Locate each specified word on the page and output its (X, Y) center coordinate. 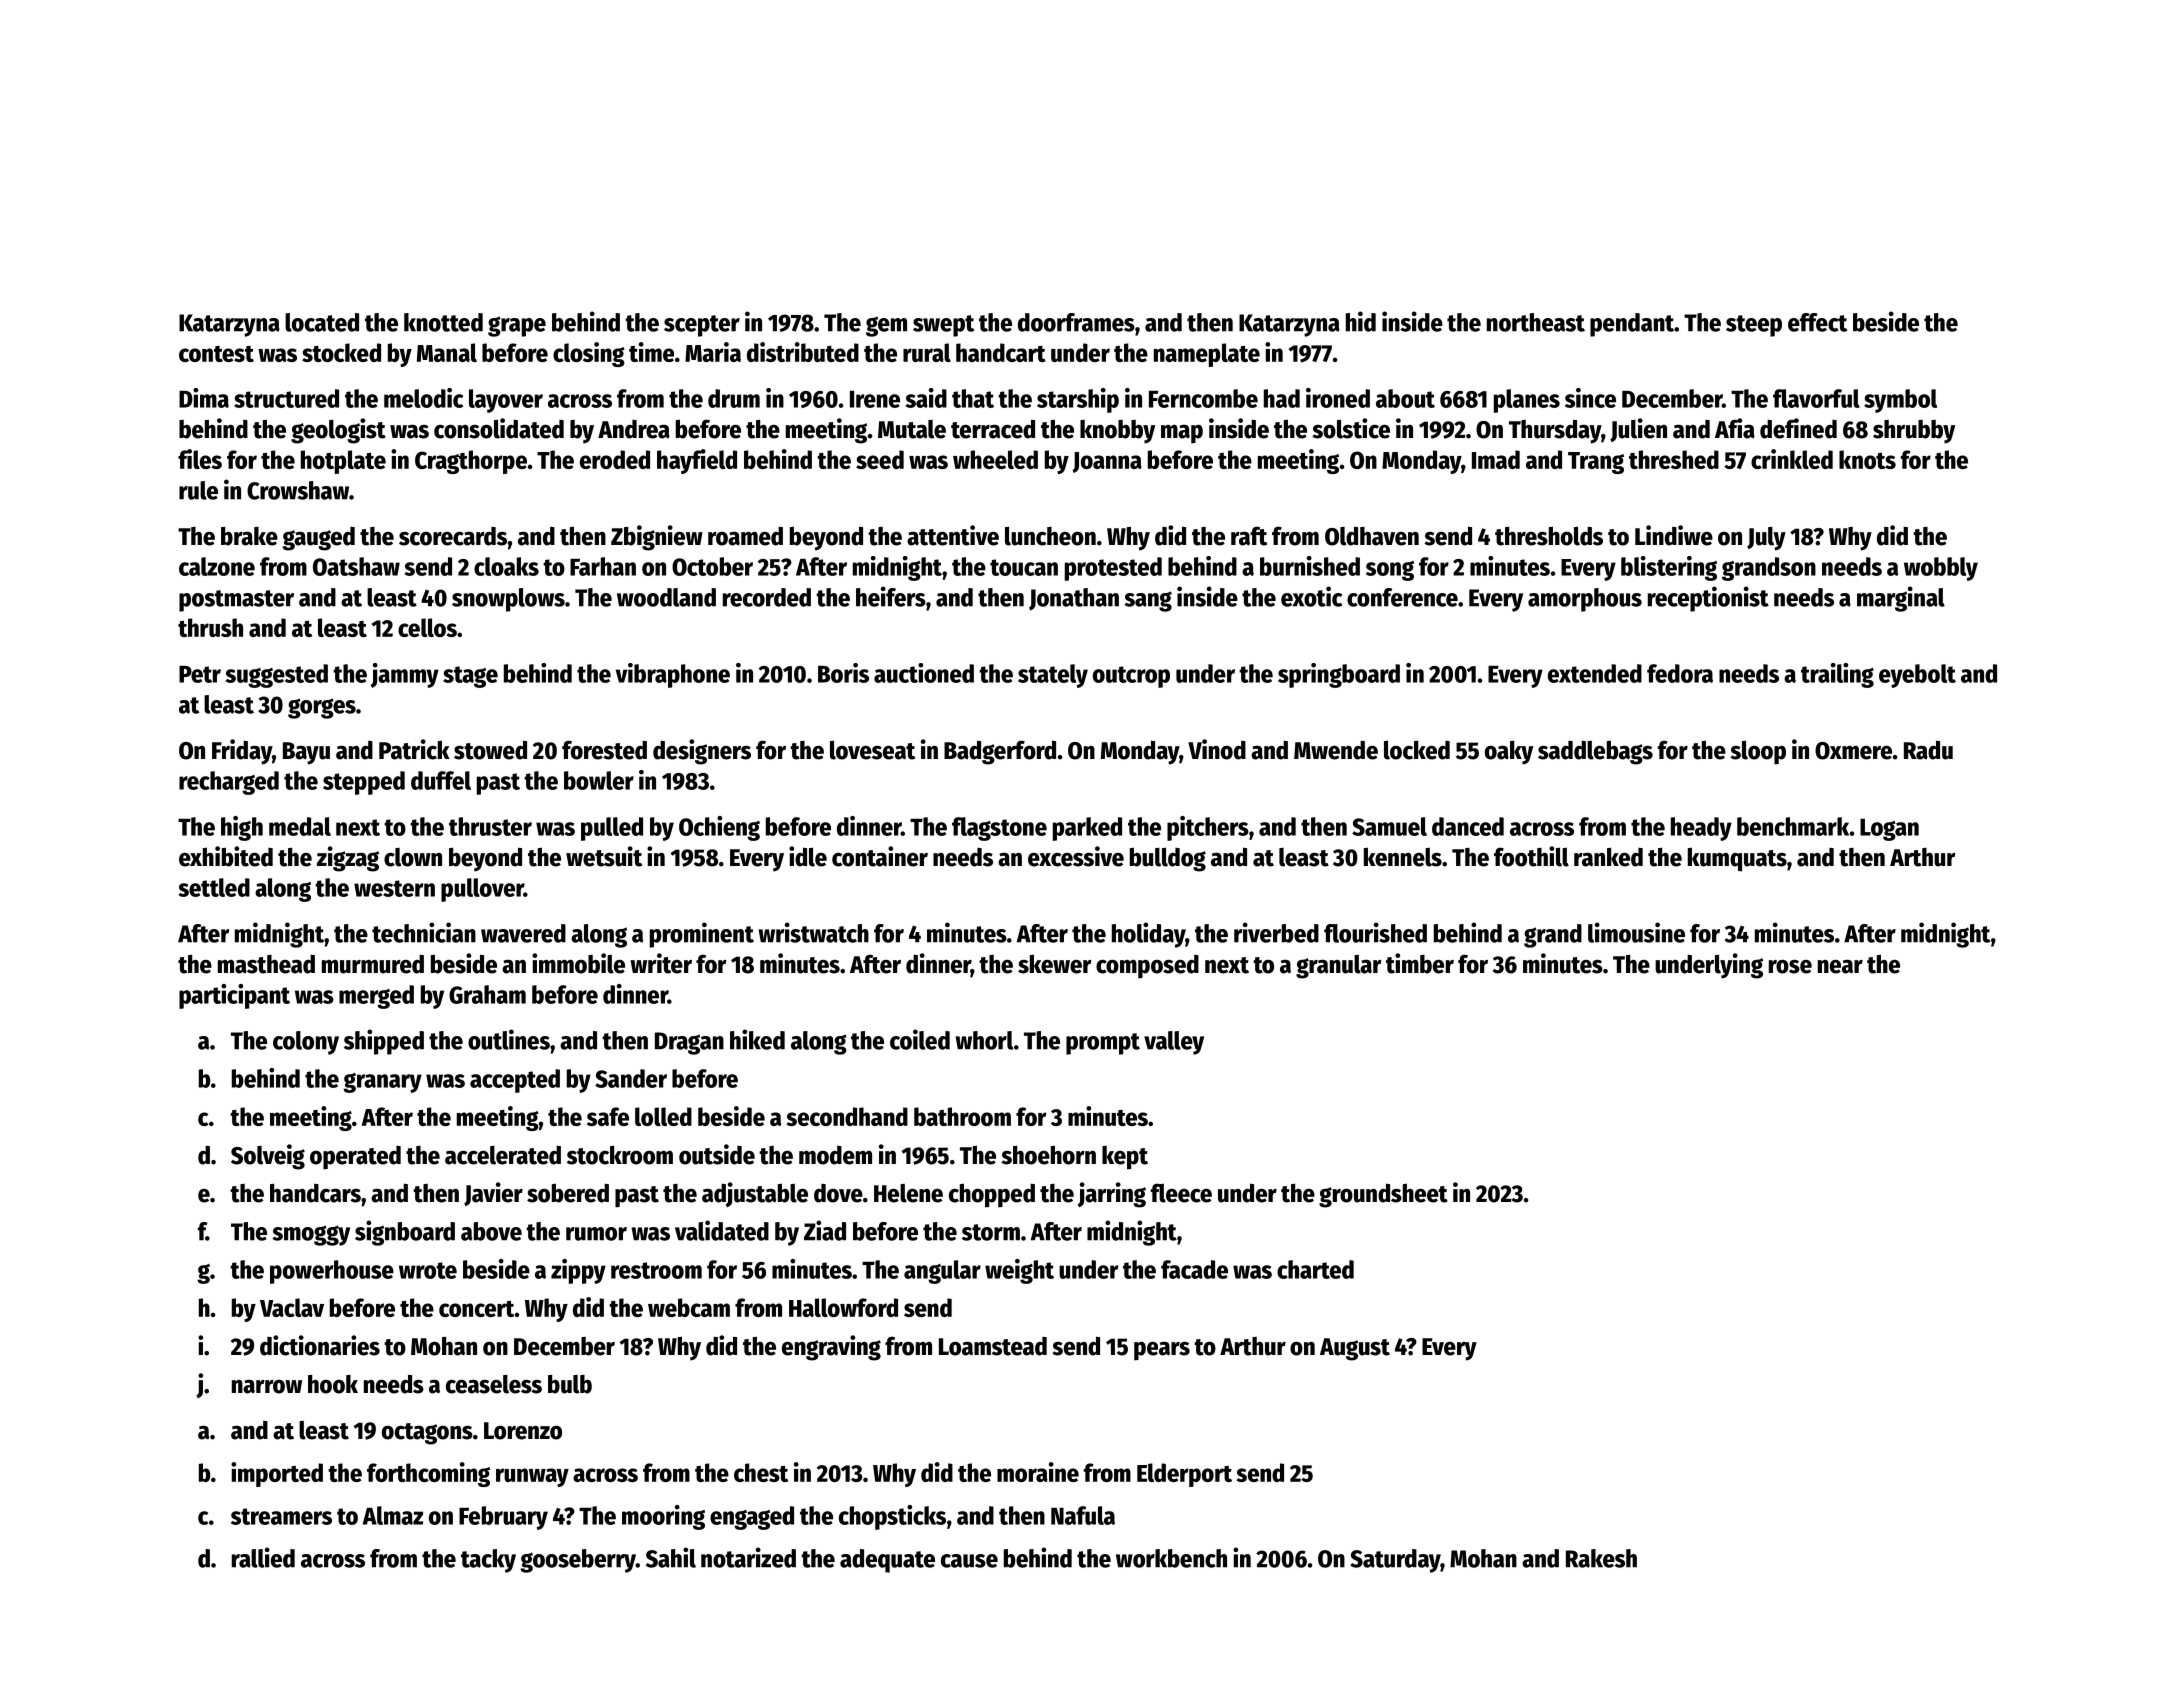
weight (1019, 1271)
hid (1361, 321)
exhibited (226, 856)
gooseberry (578, 1561)
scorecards (453, 536)
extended (1595, 673)
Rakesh (1601, 1558)
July (1766, 539)
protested (1113, 569)
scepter (702, 326)
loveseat (872, 750)
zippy (578, 1271)
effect (1817, 322)
